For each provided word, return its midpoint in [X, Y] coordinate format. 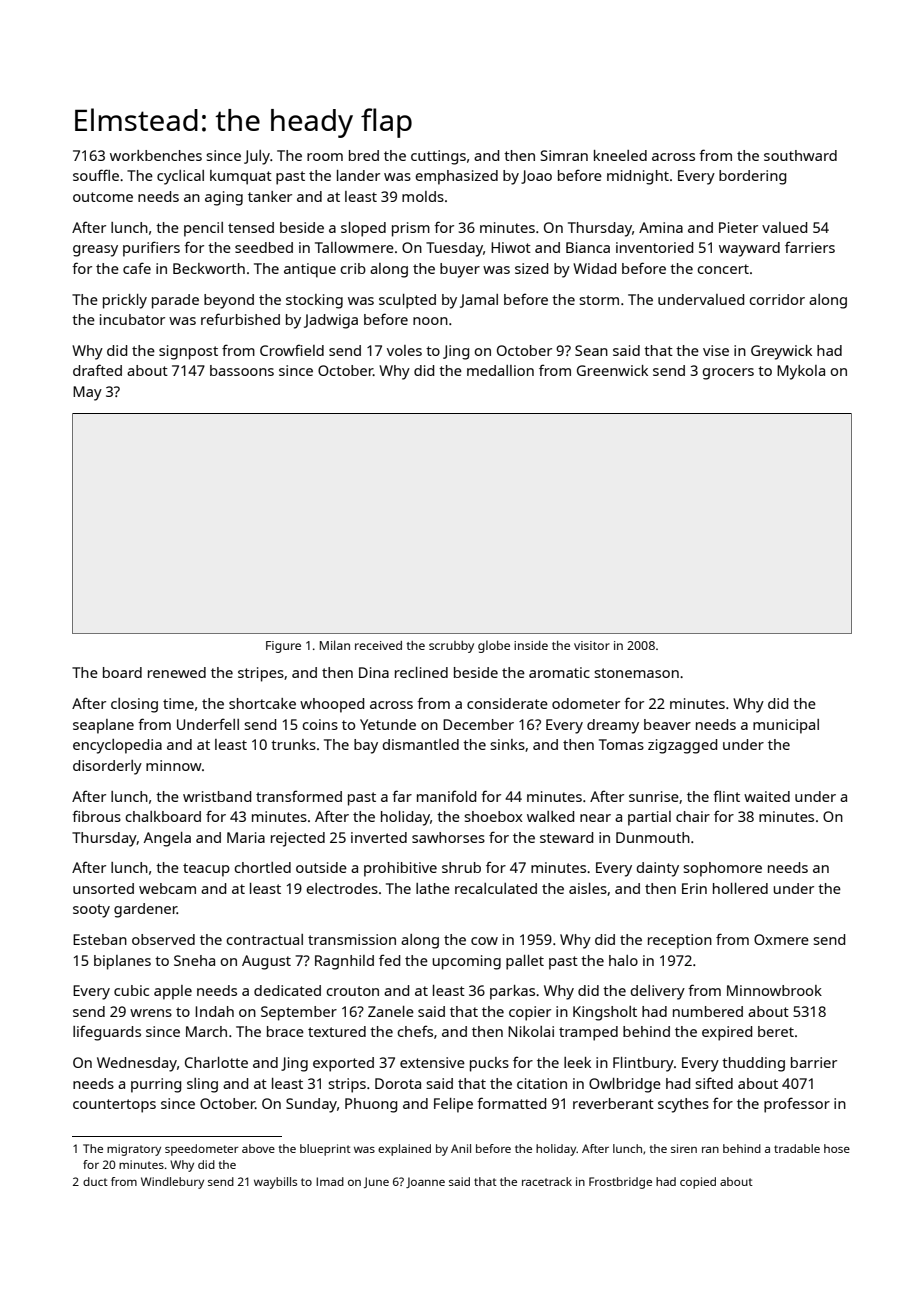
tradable [797, 1148]
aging [224, 198]
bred [364, 155]
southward [800, 155]
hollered [740, 888]
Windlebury [172, 1183]
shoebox [493, 816]
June [376, 1182]
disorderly [107, 767]
